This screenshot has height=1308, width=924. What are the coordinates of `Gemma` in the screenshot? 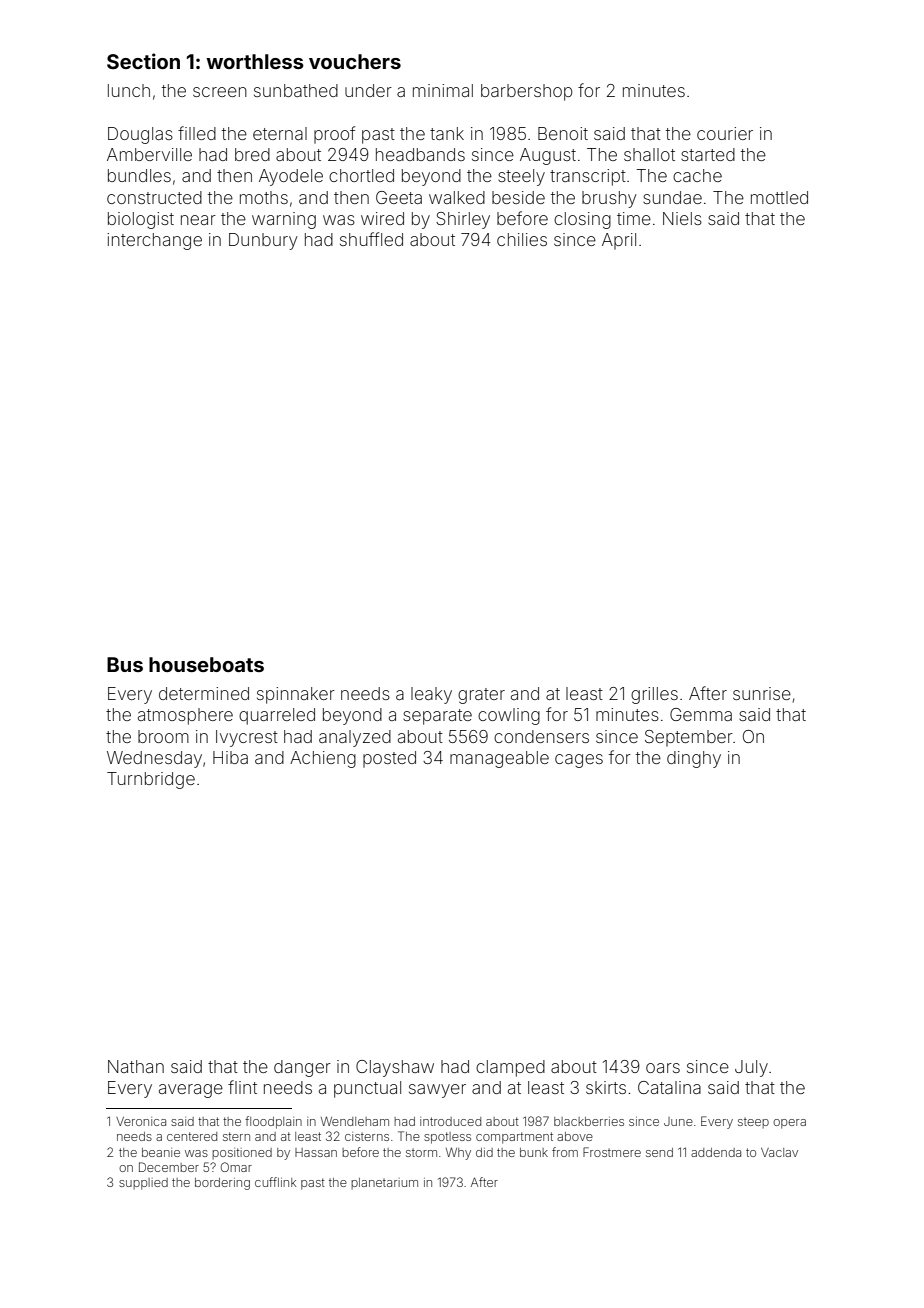 It's located at (701, 714).
